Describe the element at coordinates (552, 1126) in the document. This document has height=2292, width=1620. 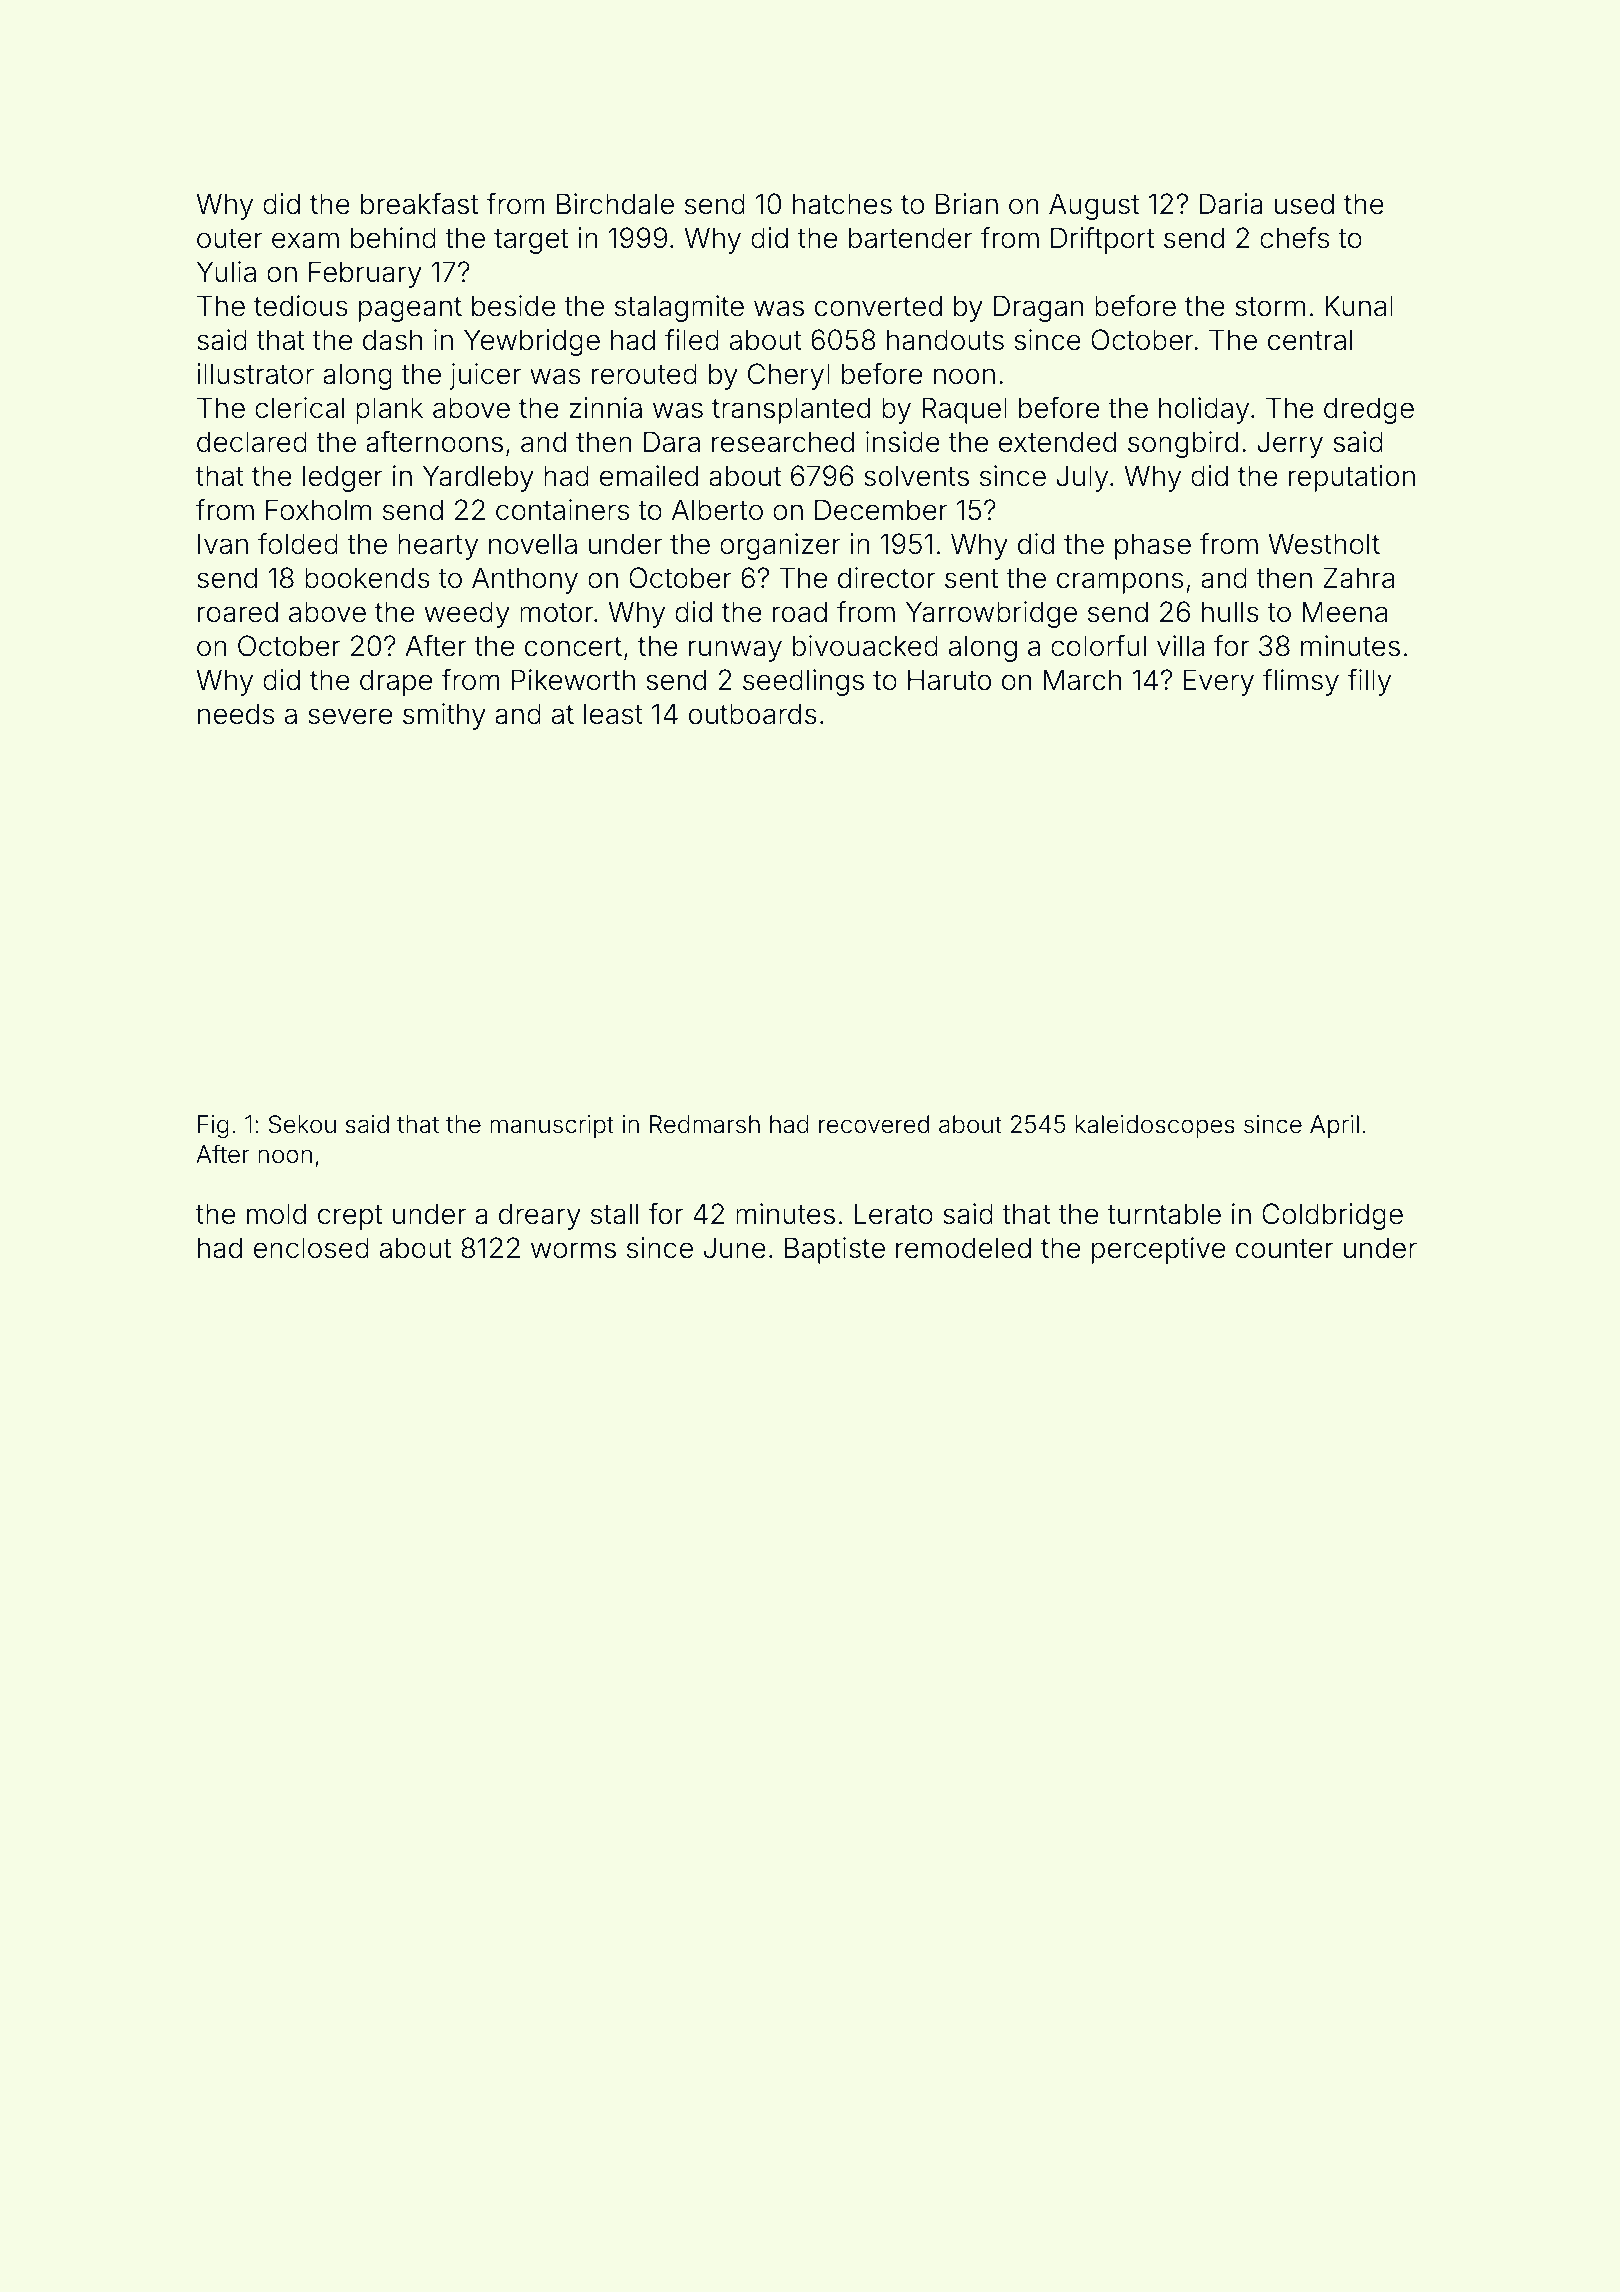
I see `manuscript` at that location.
